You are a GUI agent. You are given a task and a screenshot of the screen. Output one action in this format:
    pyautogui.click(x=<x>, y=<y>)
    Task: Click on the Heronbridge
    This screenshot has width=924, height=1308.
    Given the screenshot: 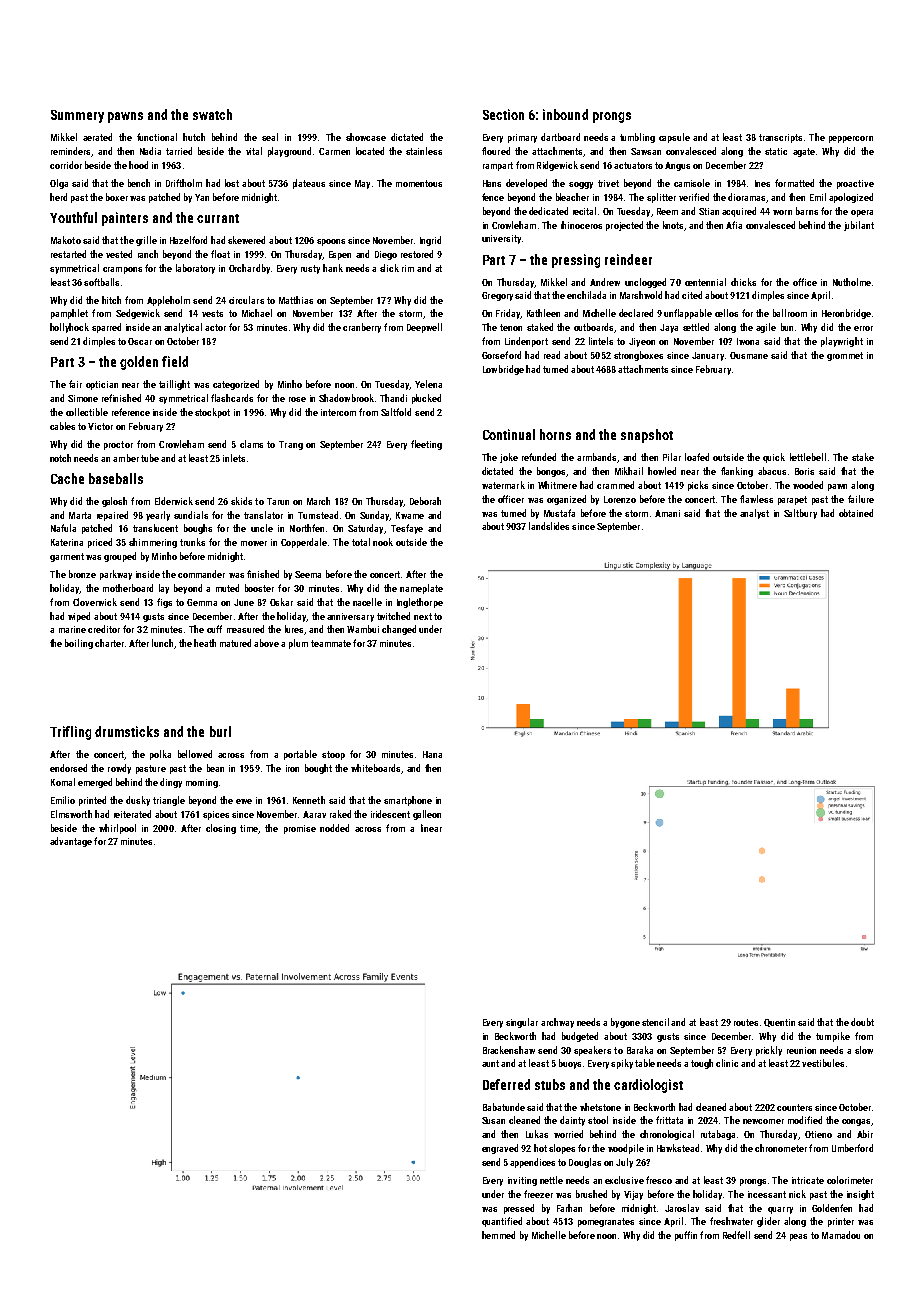 What is the action you would take?
    pyautogui.click(x=846, y=314)
